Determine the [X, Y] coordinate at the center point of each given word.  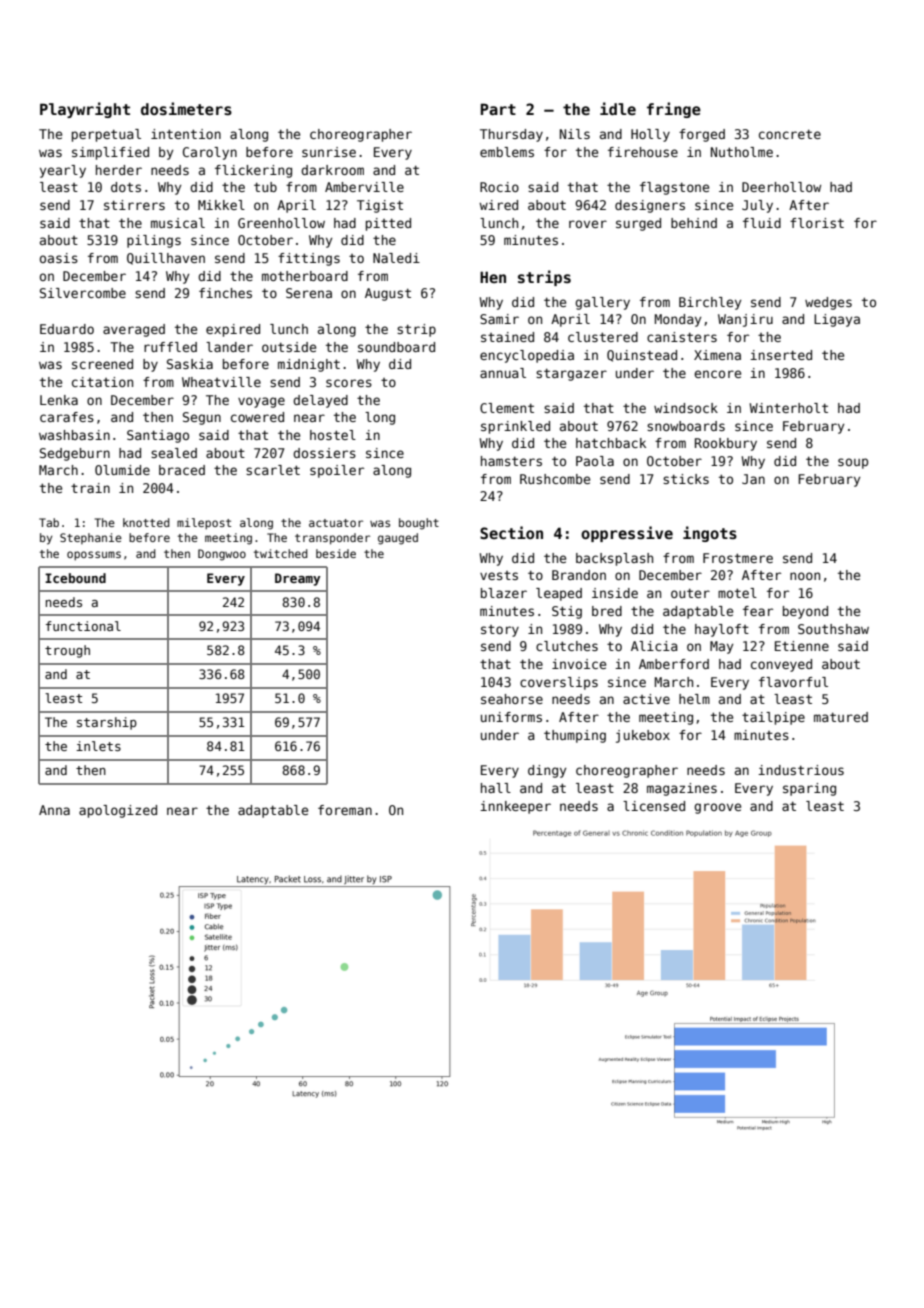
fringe [674, 110]
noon [805, 576]
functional [83, 626]
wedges [828, 303]
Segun [202, 418]
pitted [388, 224]
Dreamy [298, 579]
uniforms [511, 717]
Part [498, 109]
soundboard [396, 347]
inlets [98, 746]
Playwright [85, 110]
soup [853, 463]
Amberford [674, 664]
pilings [154, 241]
